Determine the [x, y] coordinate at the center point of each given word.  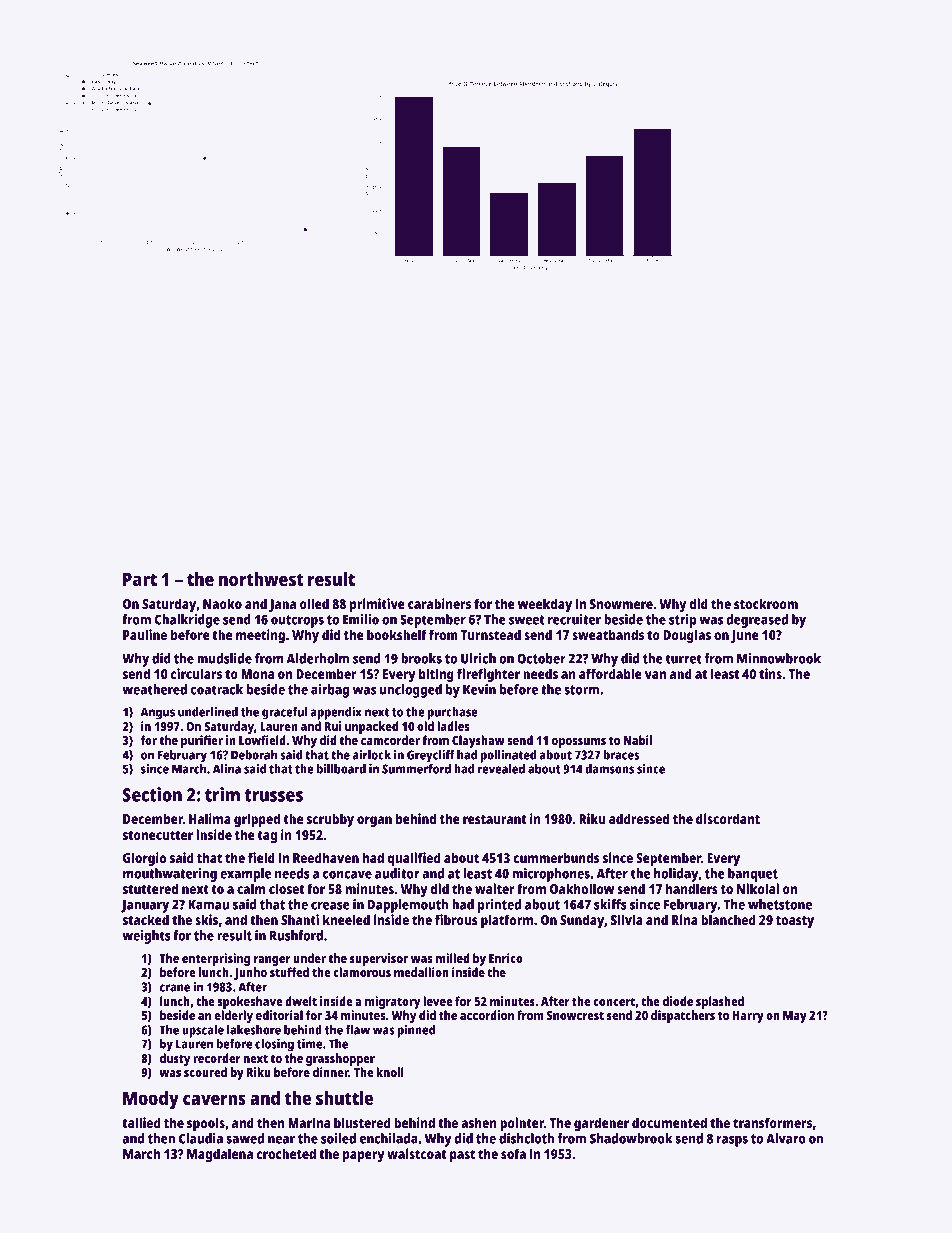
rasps [732, 1141]
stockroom [766, 603]
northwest [261, 579]
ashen [479, 1122]
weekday [545, 605]
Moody [151, 1100]
